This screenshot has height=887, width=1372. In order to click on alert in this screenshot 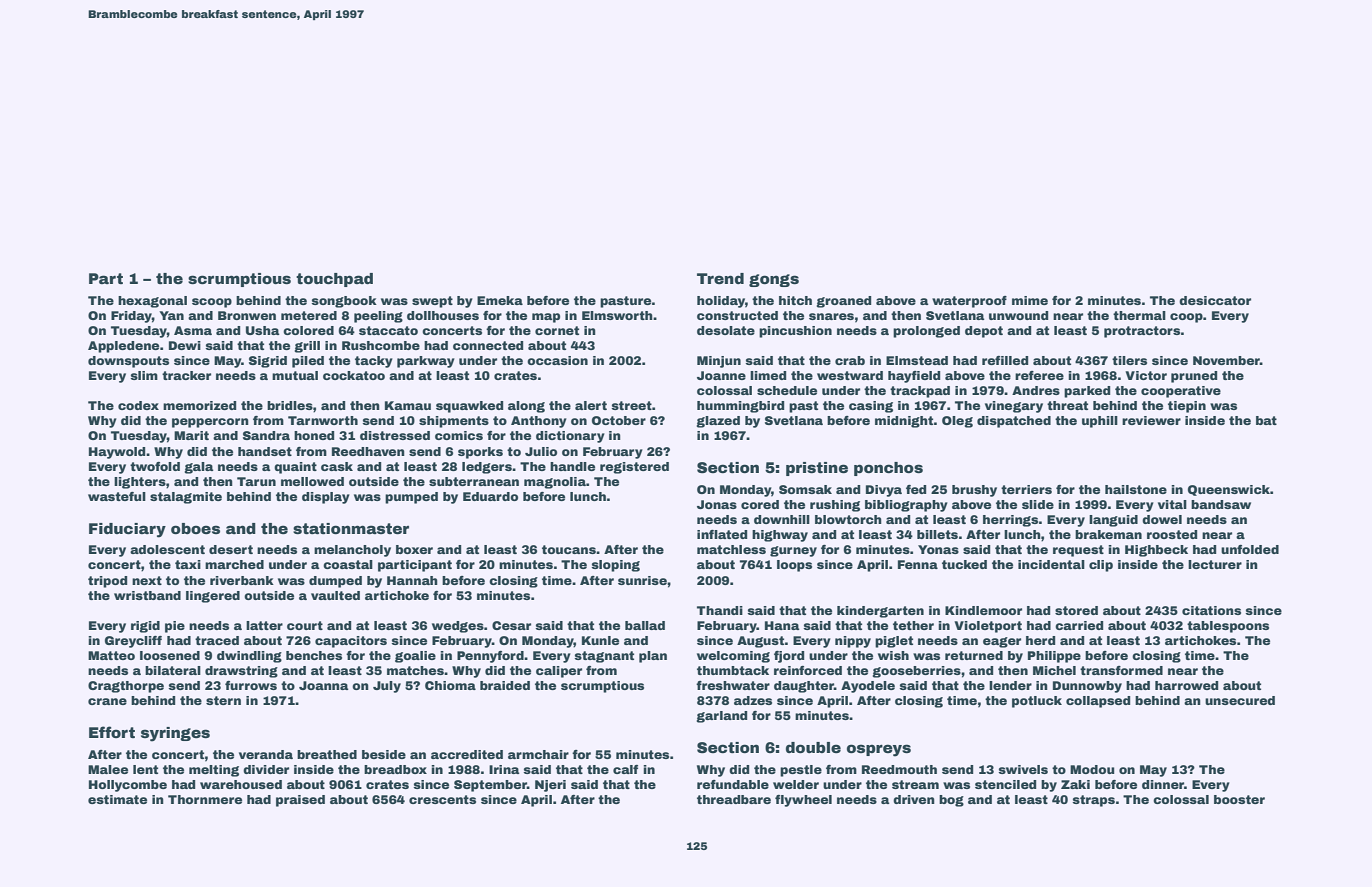, I will do `click(591, 405)`.
